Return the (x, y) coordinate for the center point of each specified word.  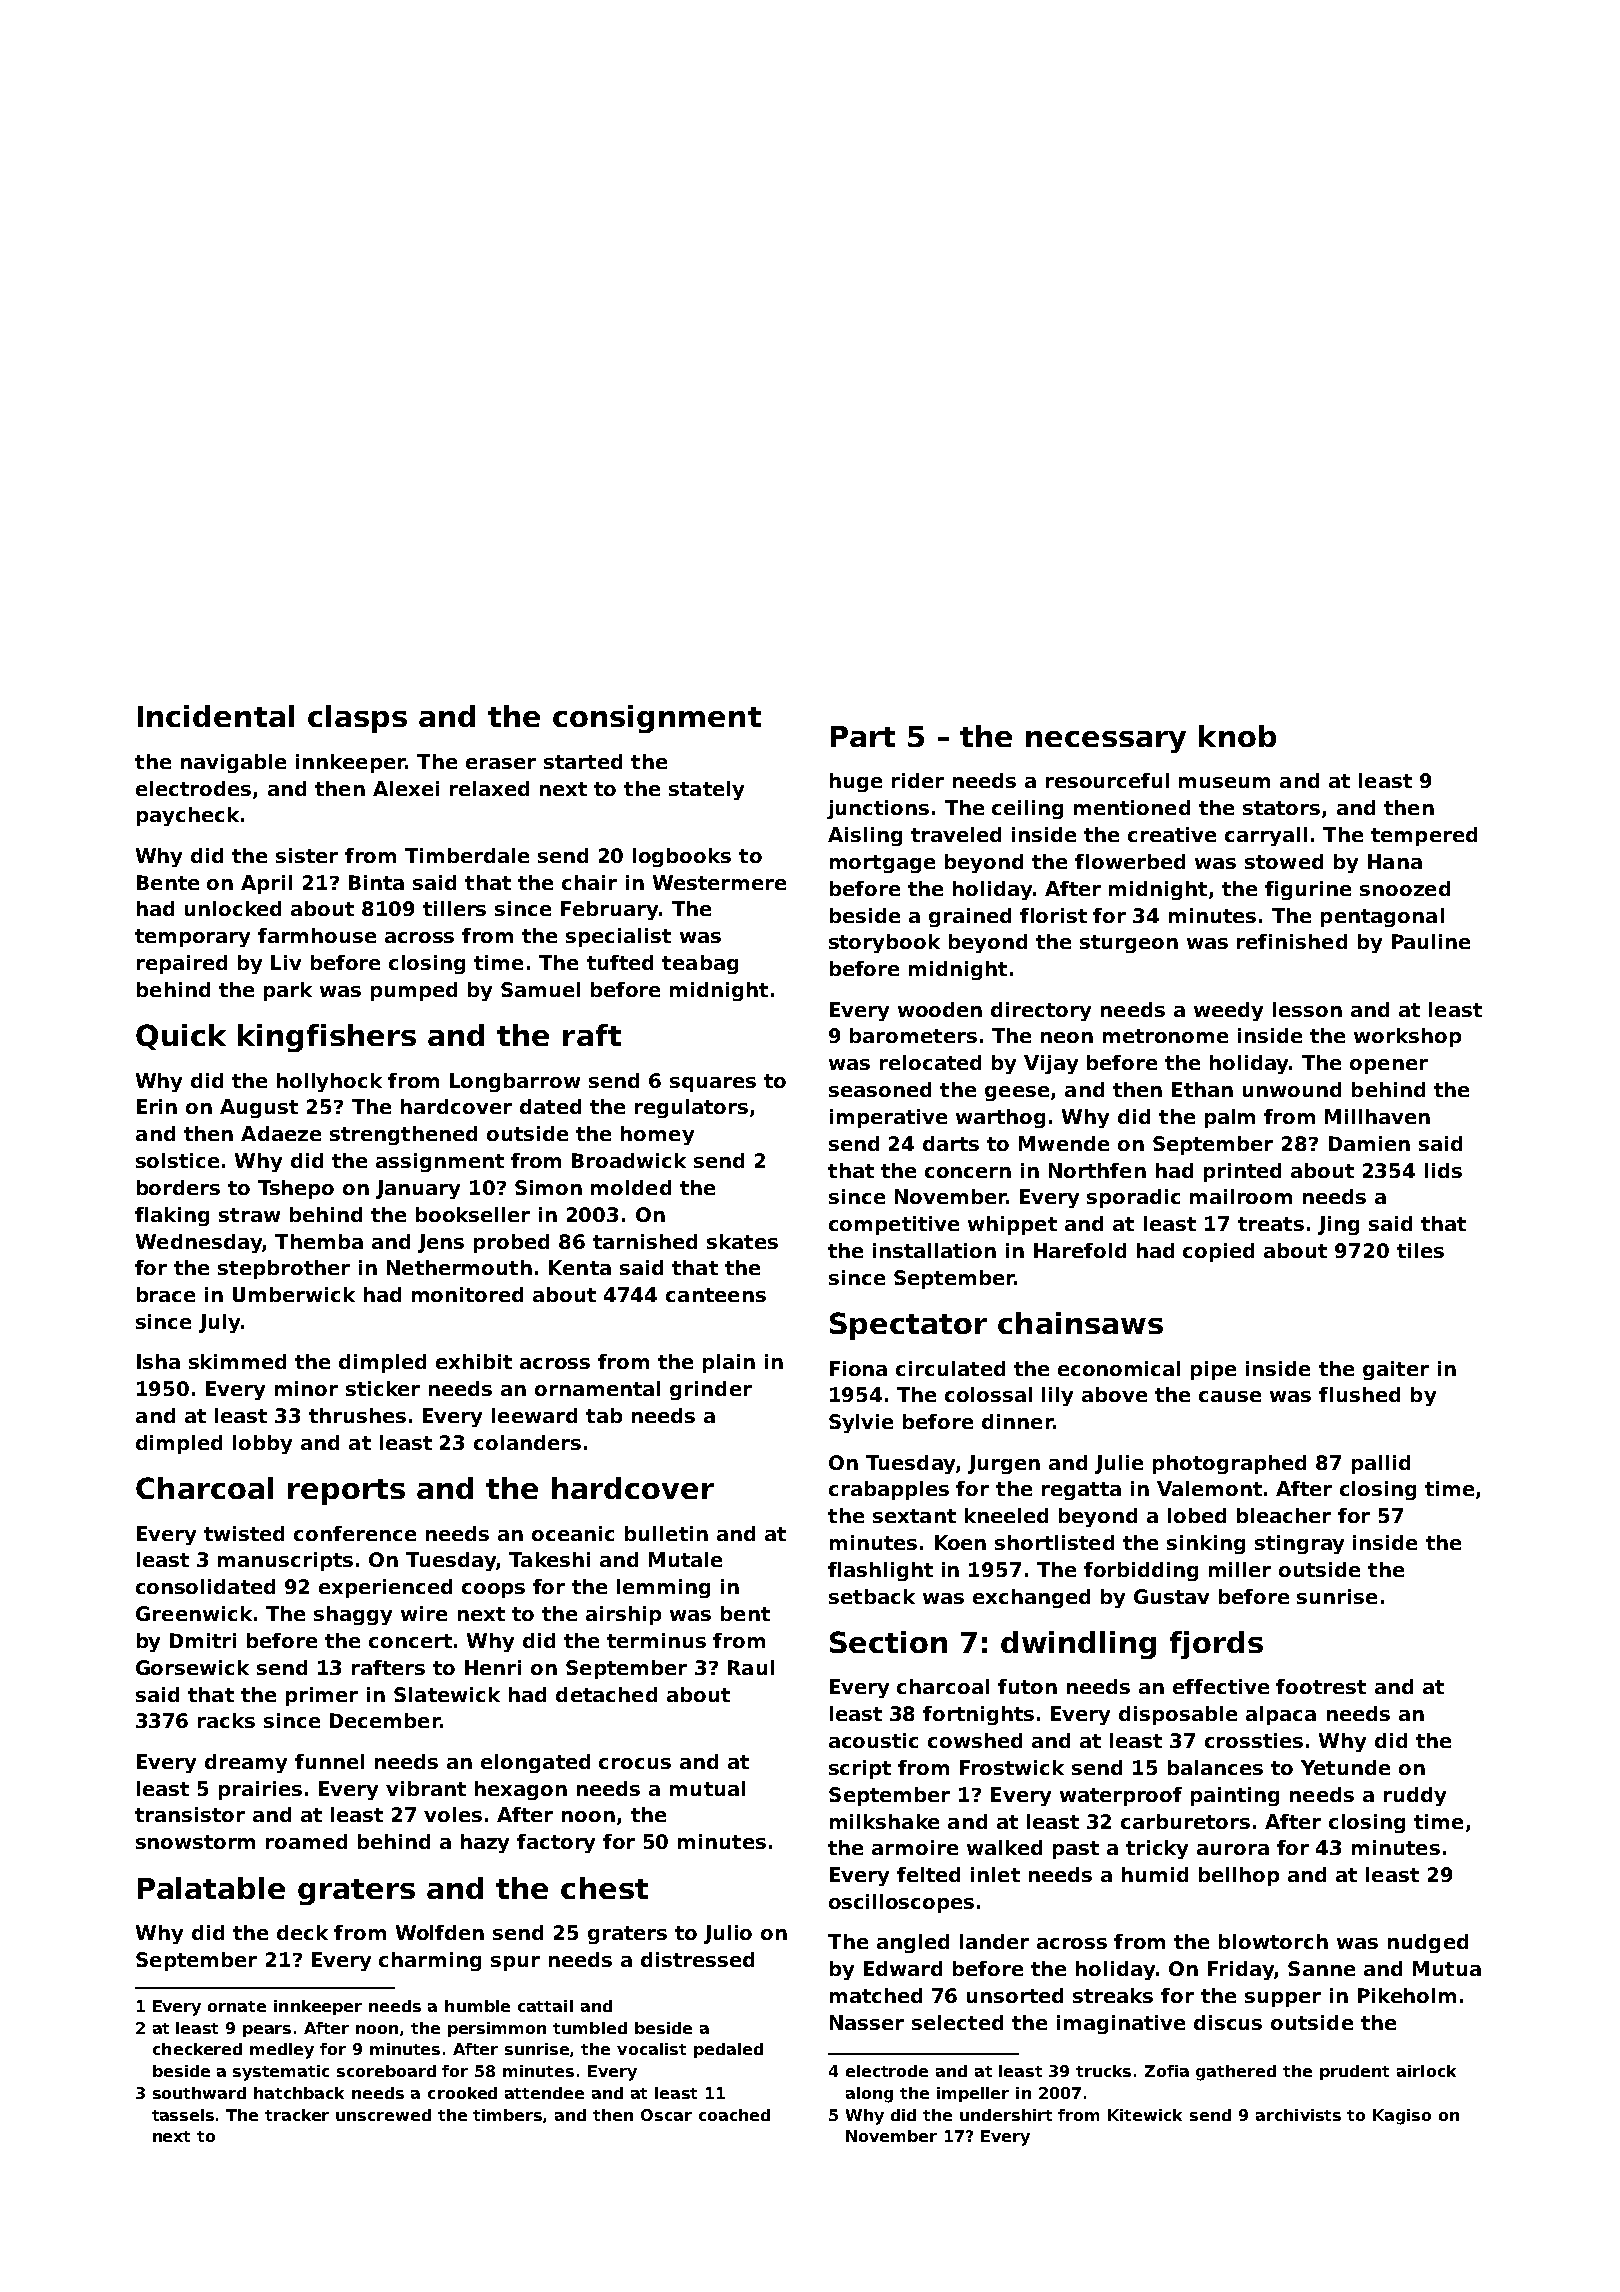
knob (1237, 736)
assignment (440, 1162)
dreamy (246, 1763)
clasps (357, 719)
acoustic (873, 1740)
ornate (237, 2006)
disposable (1178, 1715)
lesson (1307, 1009)
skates (742, 1241)
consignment (657, 719)
